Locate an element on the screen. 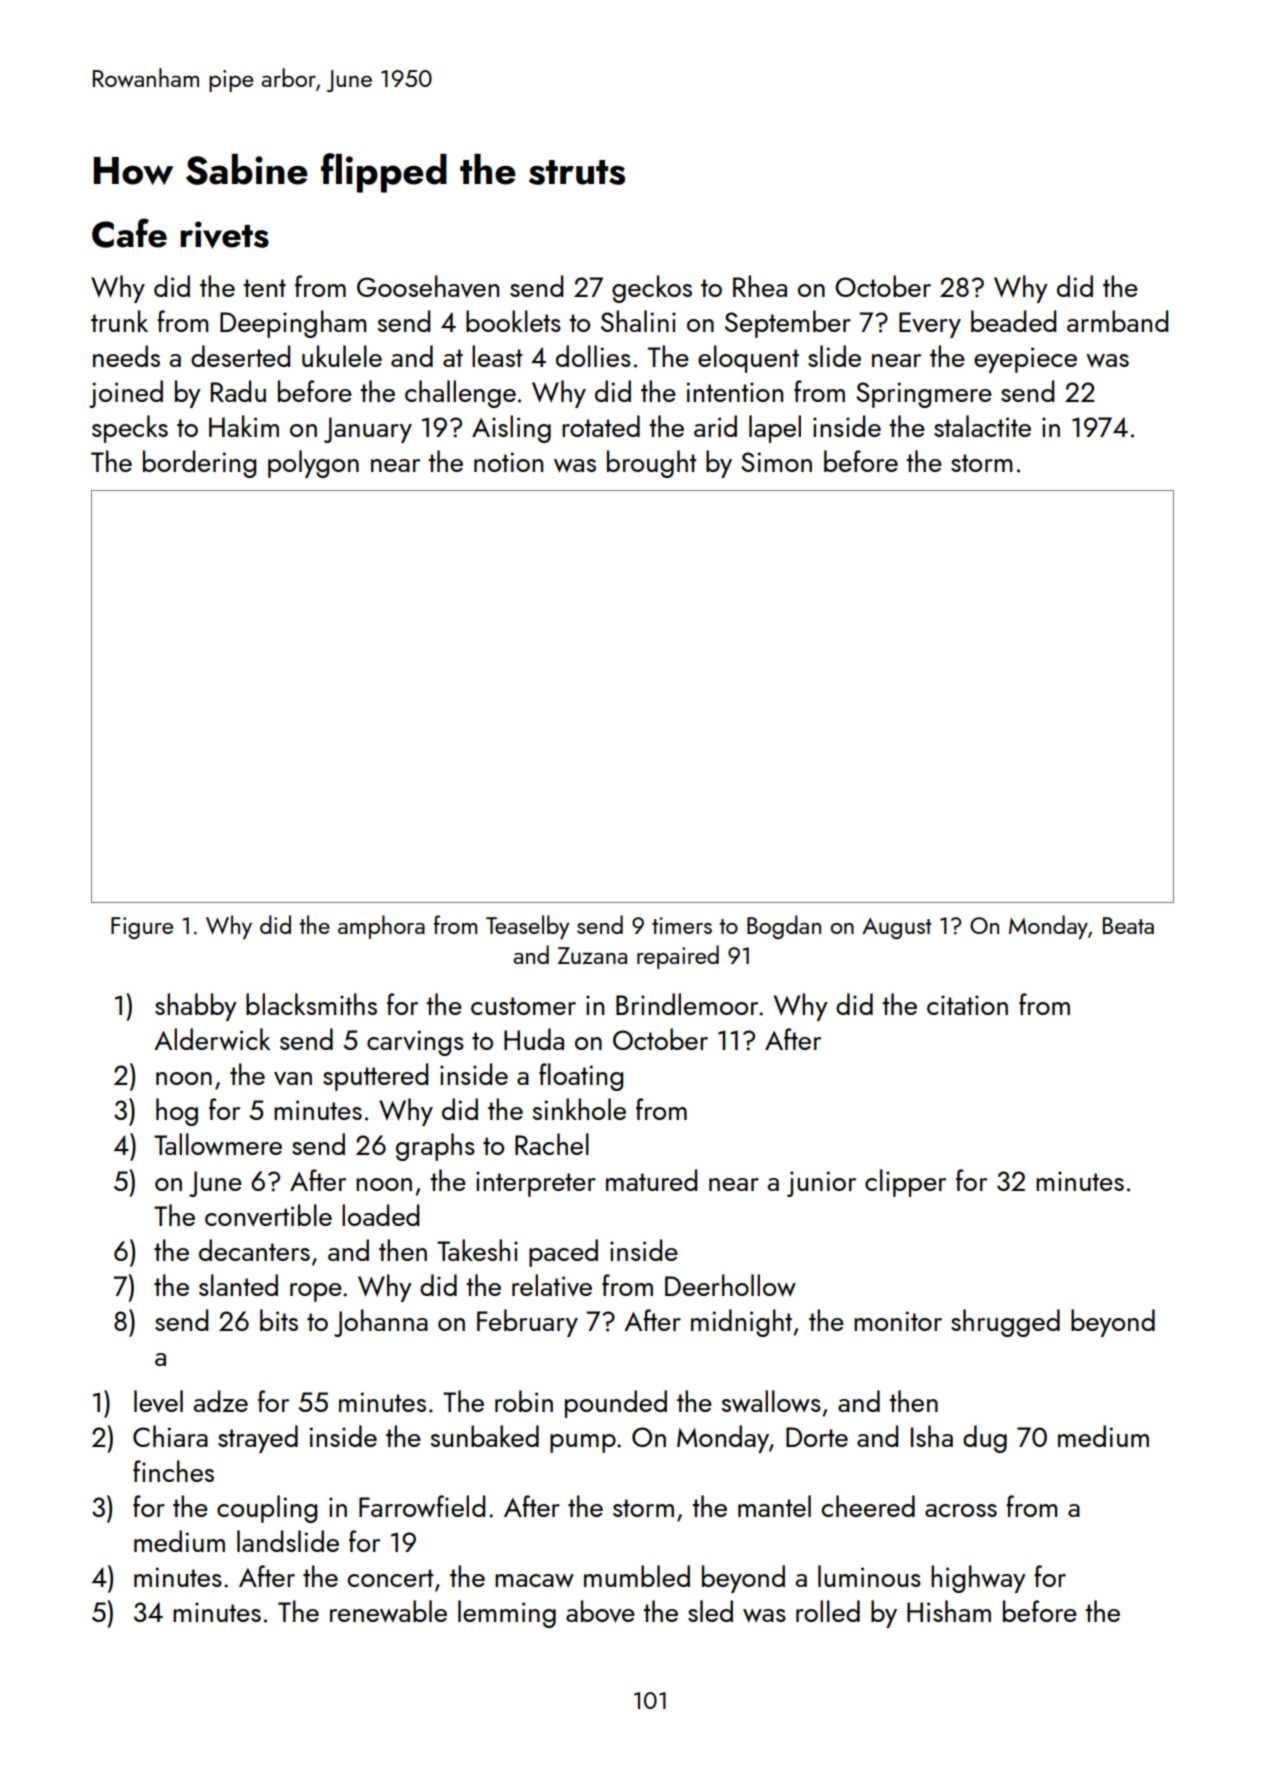  above is located at coordinates (600, 1611).
